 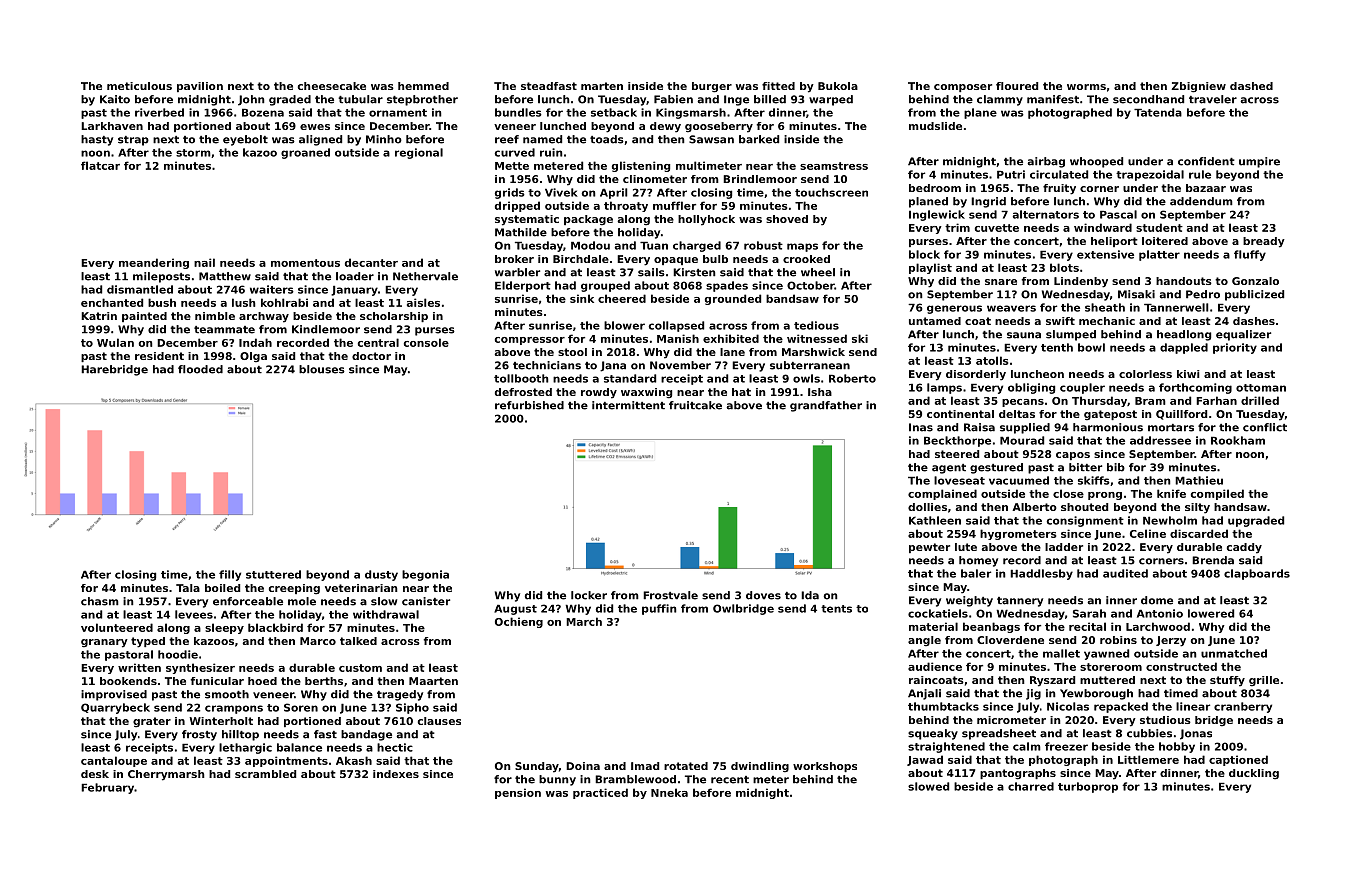 I want to click on compiled, so click(x=1217, y=494).
